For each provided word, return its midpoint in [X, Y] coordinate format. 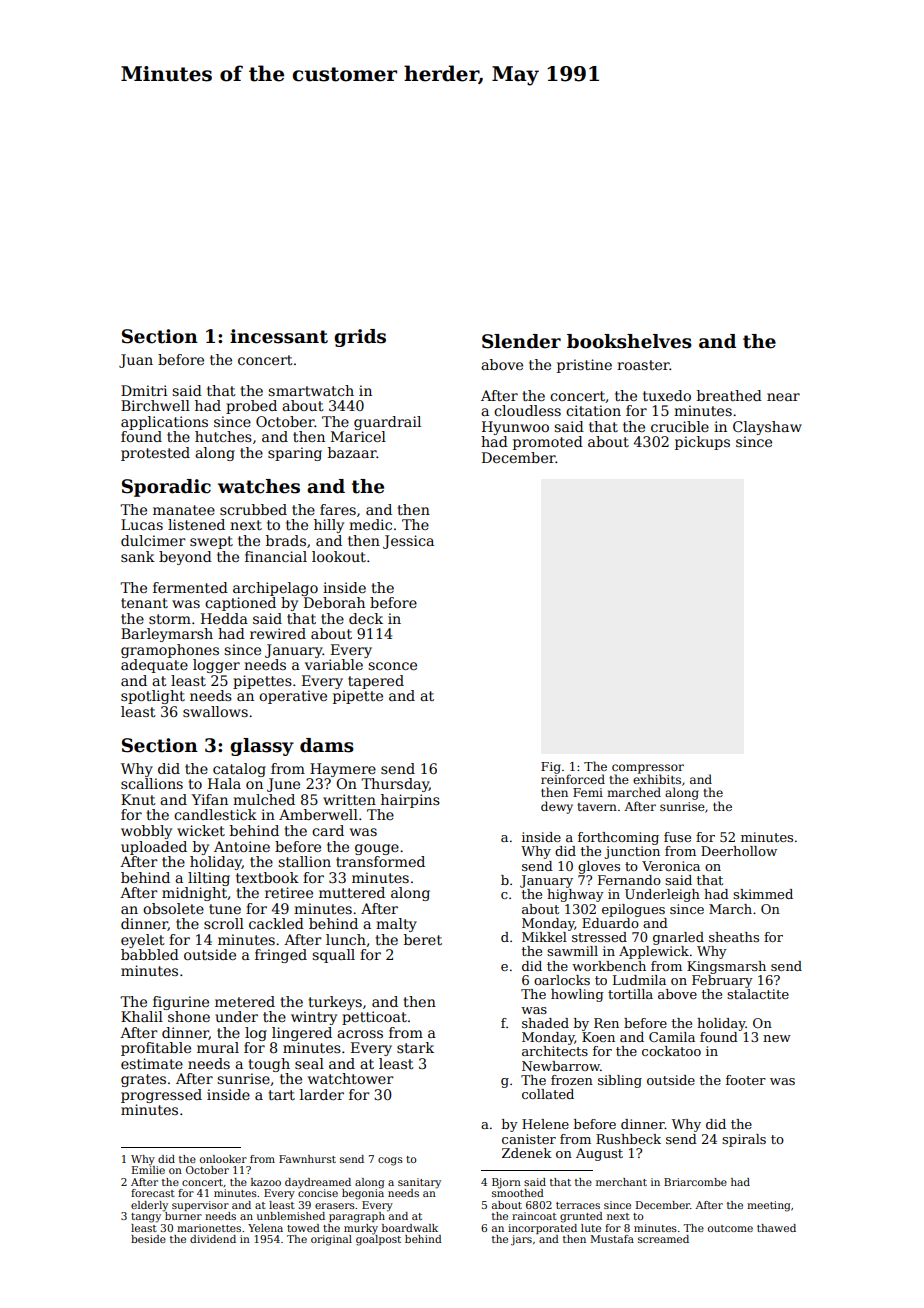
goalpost [378, 1240]
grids [360, 338]
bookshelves [629, 341]
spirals [744, 1140]
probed [251, 407]
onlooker [223, 1159]
